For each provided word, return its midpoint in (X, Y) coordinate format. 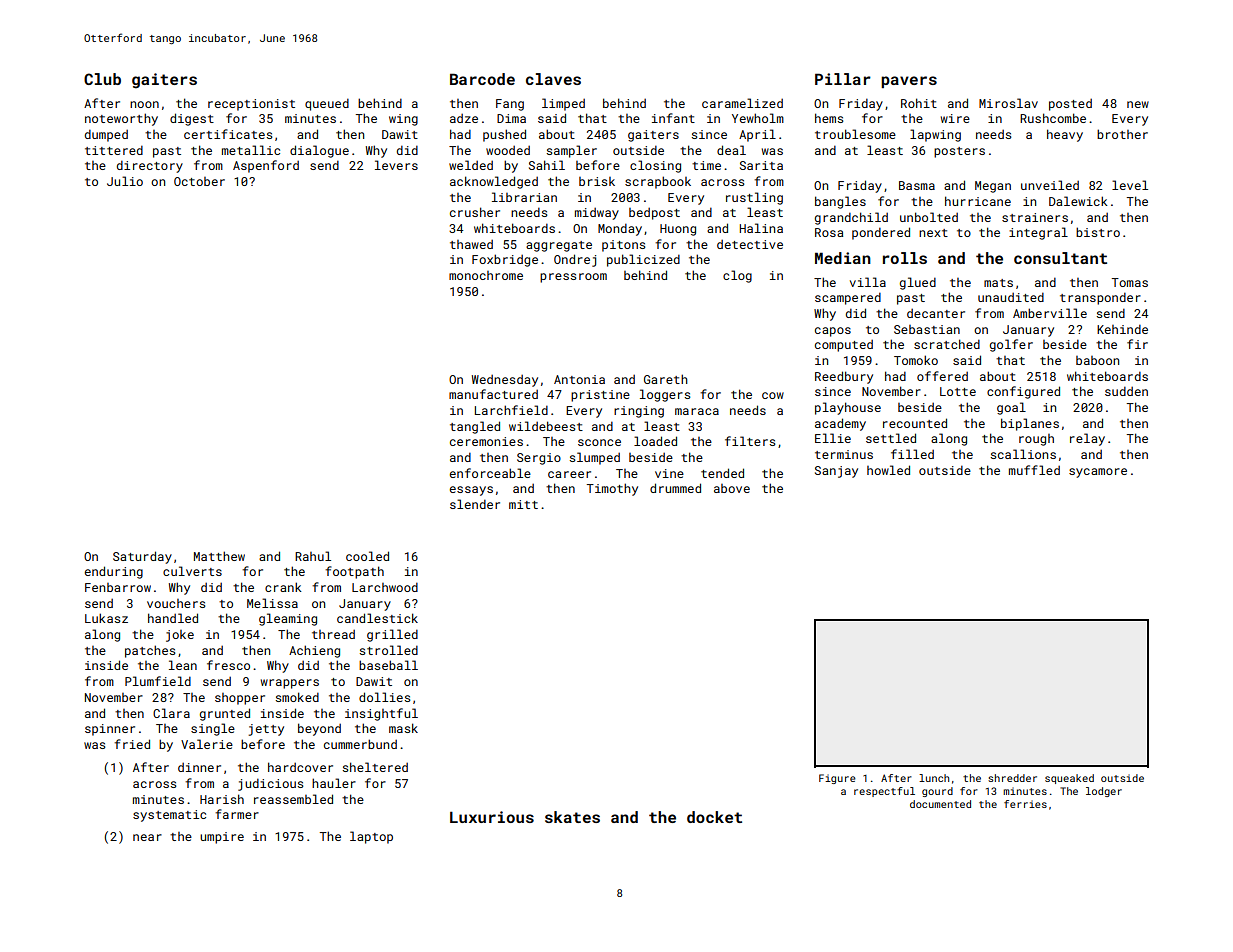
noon (144, 104)
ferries (1025, 804)
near (147, 837)
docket (714, 817)
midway (597, 213)
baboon (1097, 360)
